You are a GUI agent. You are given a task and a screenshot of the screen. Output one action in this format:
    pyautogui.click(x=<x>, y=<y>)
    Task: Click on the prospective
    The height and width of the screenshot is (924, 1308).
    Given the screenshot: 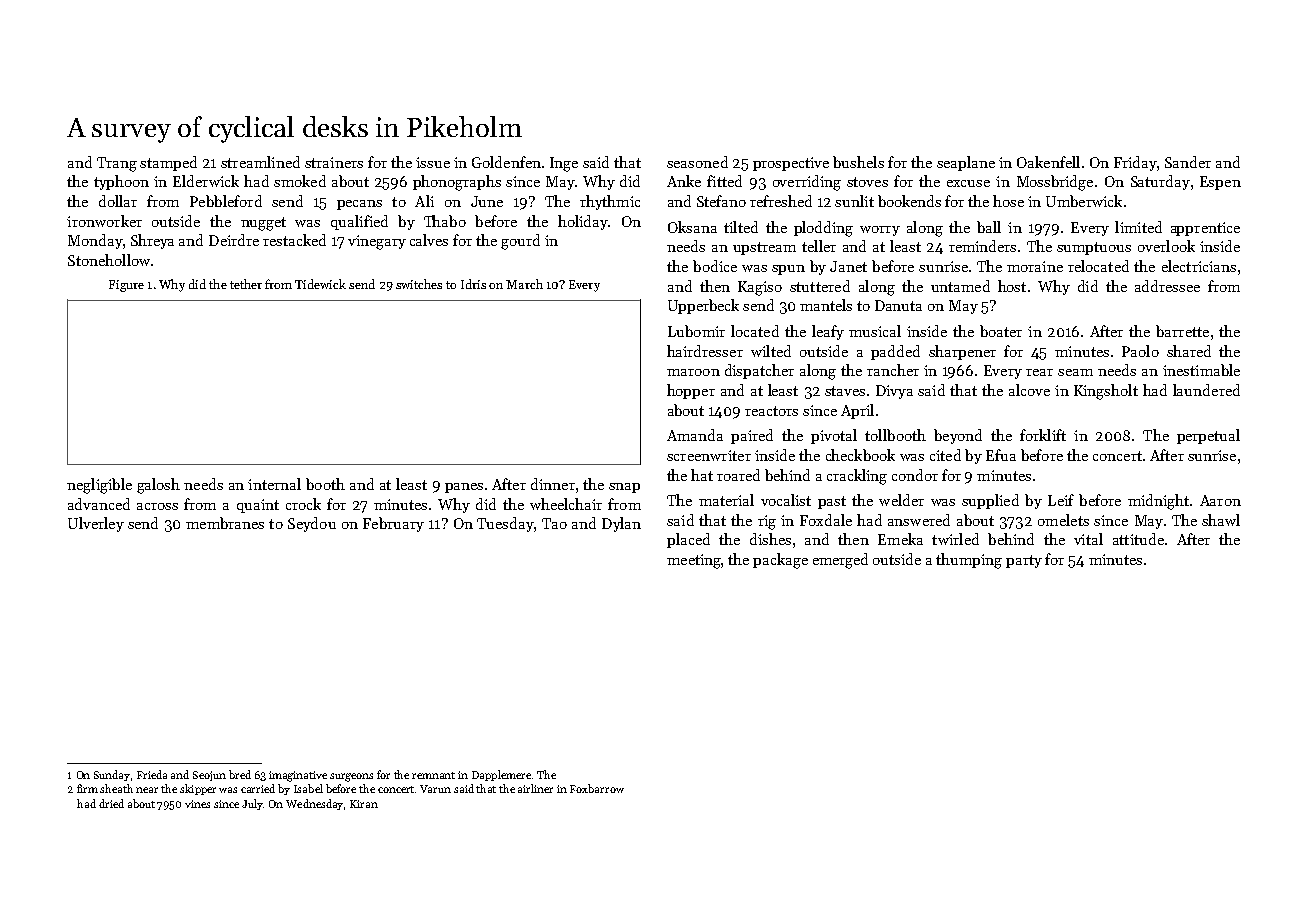 What is the action you would take?
    pyautogui.click(x=791, y=164)
